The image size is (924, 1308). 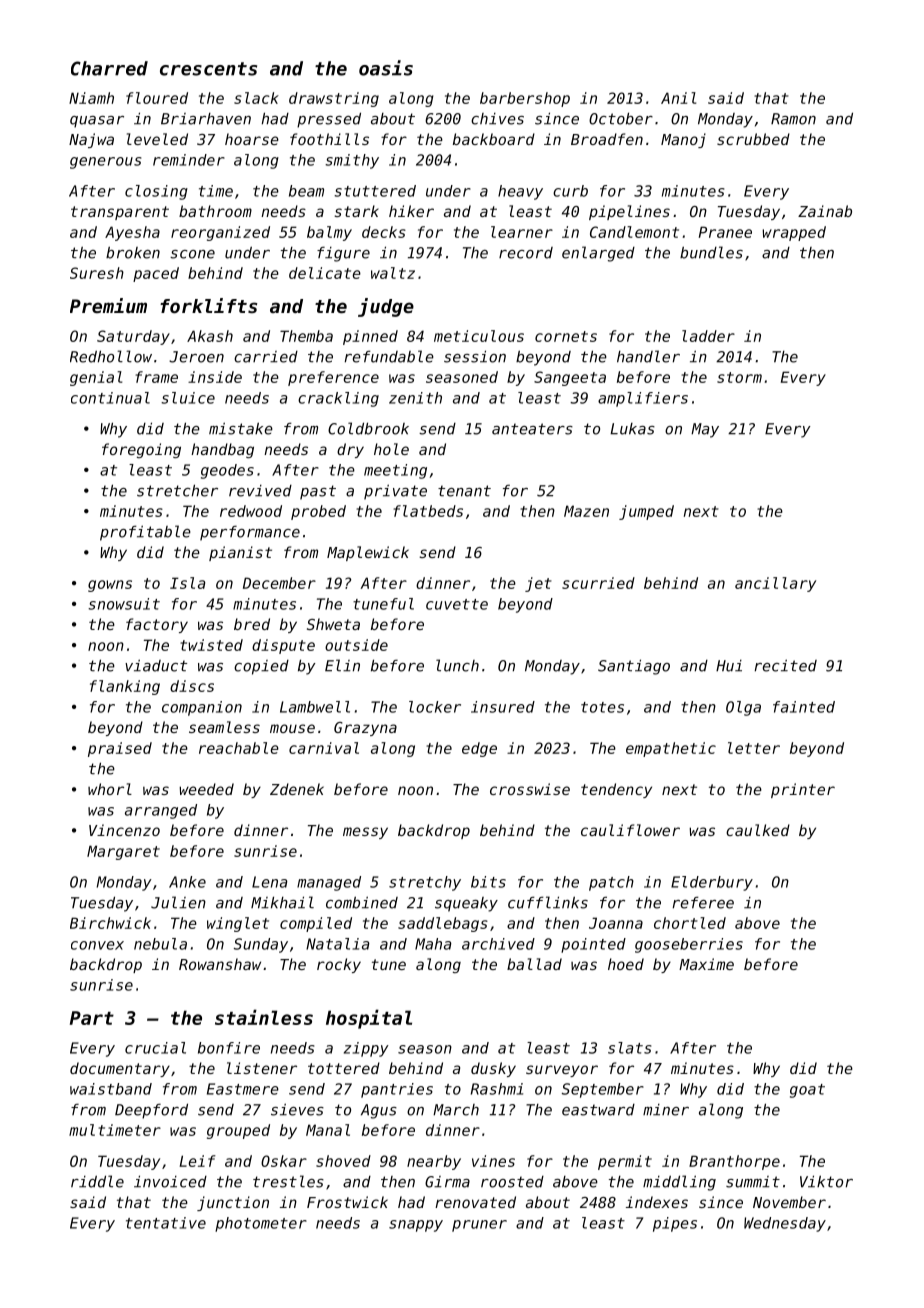 What do you see at coordinates (329, 883) in the screenshot?
I see `managed` at bounding box center [329, 883].
